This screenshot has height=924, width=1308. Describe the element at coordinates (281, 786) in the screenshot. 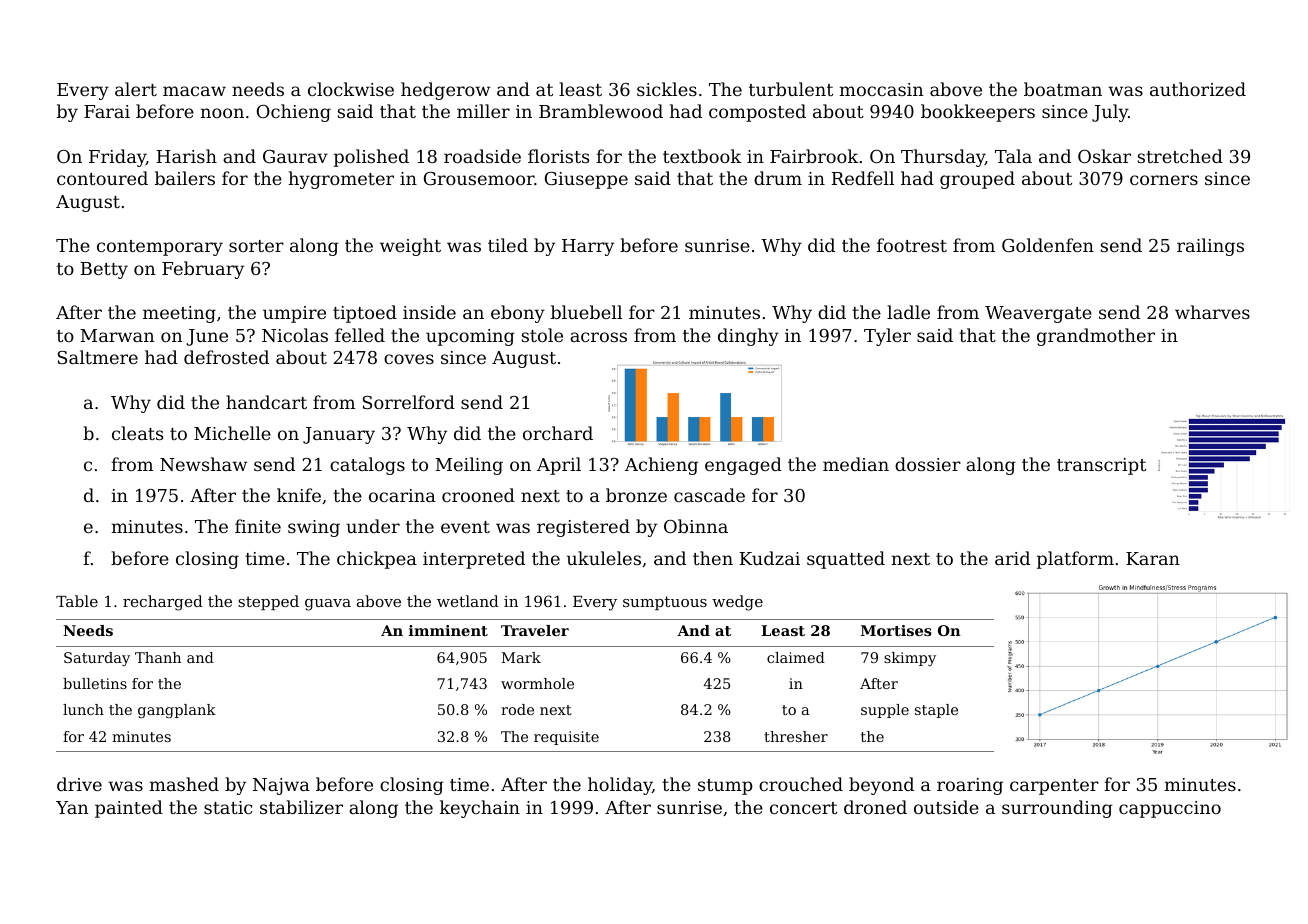

I see `Najwa` at that location.
